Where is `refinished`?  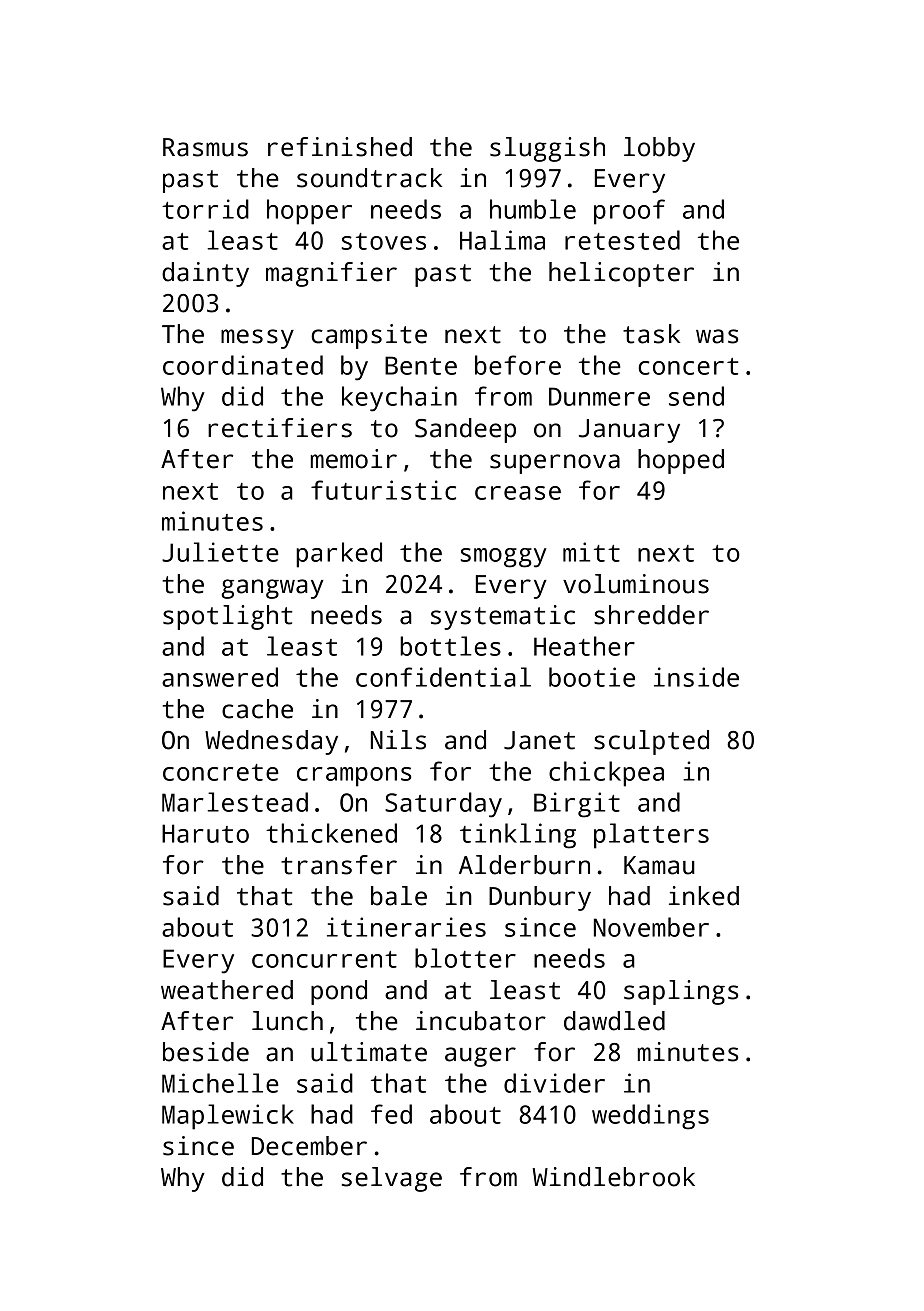
refinished is located at coordinates (340, 147).
